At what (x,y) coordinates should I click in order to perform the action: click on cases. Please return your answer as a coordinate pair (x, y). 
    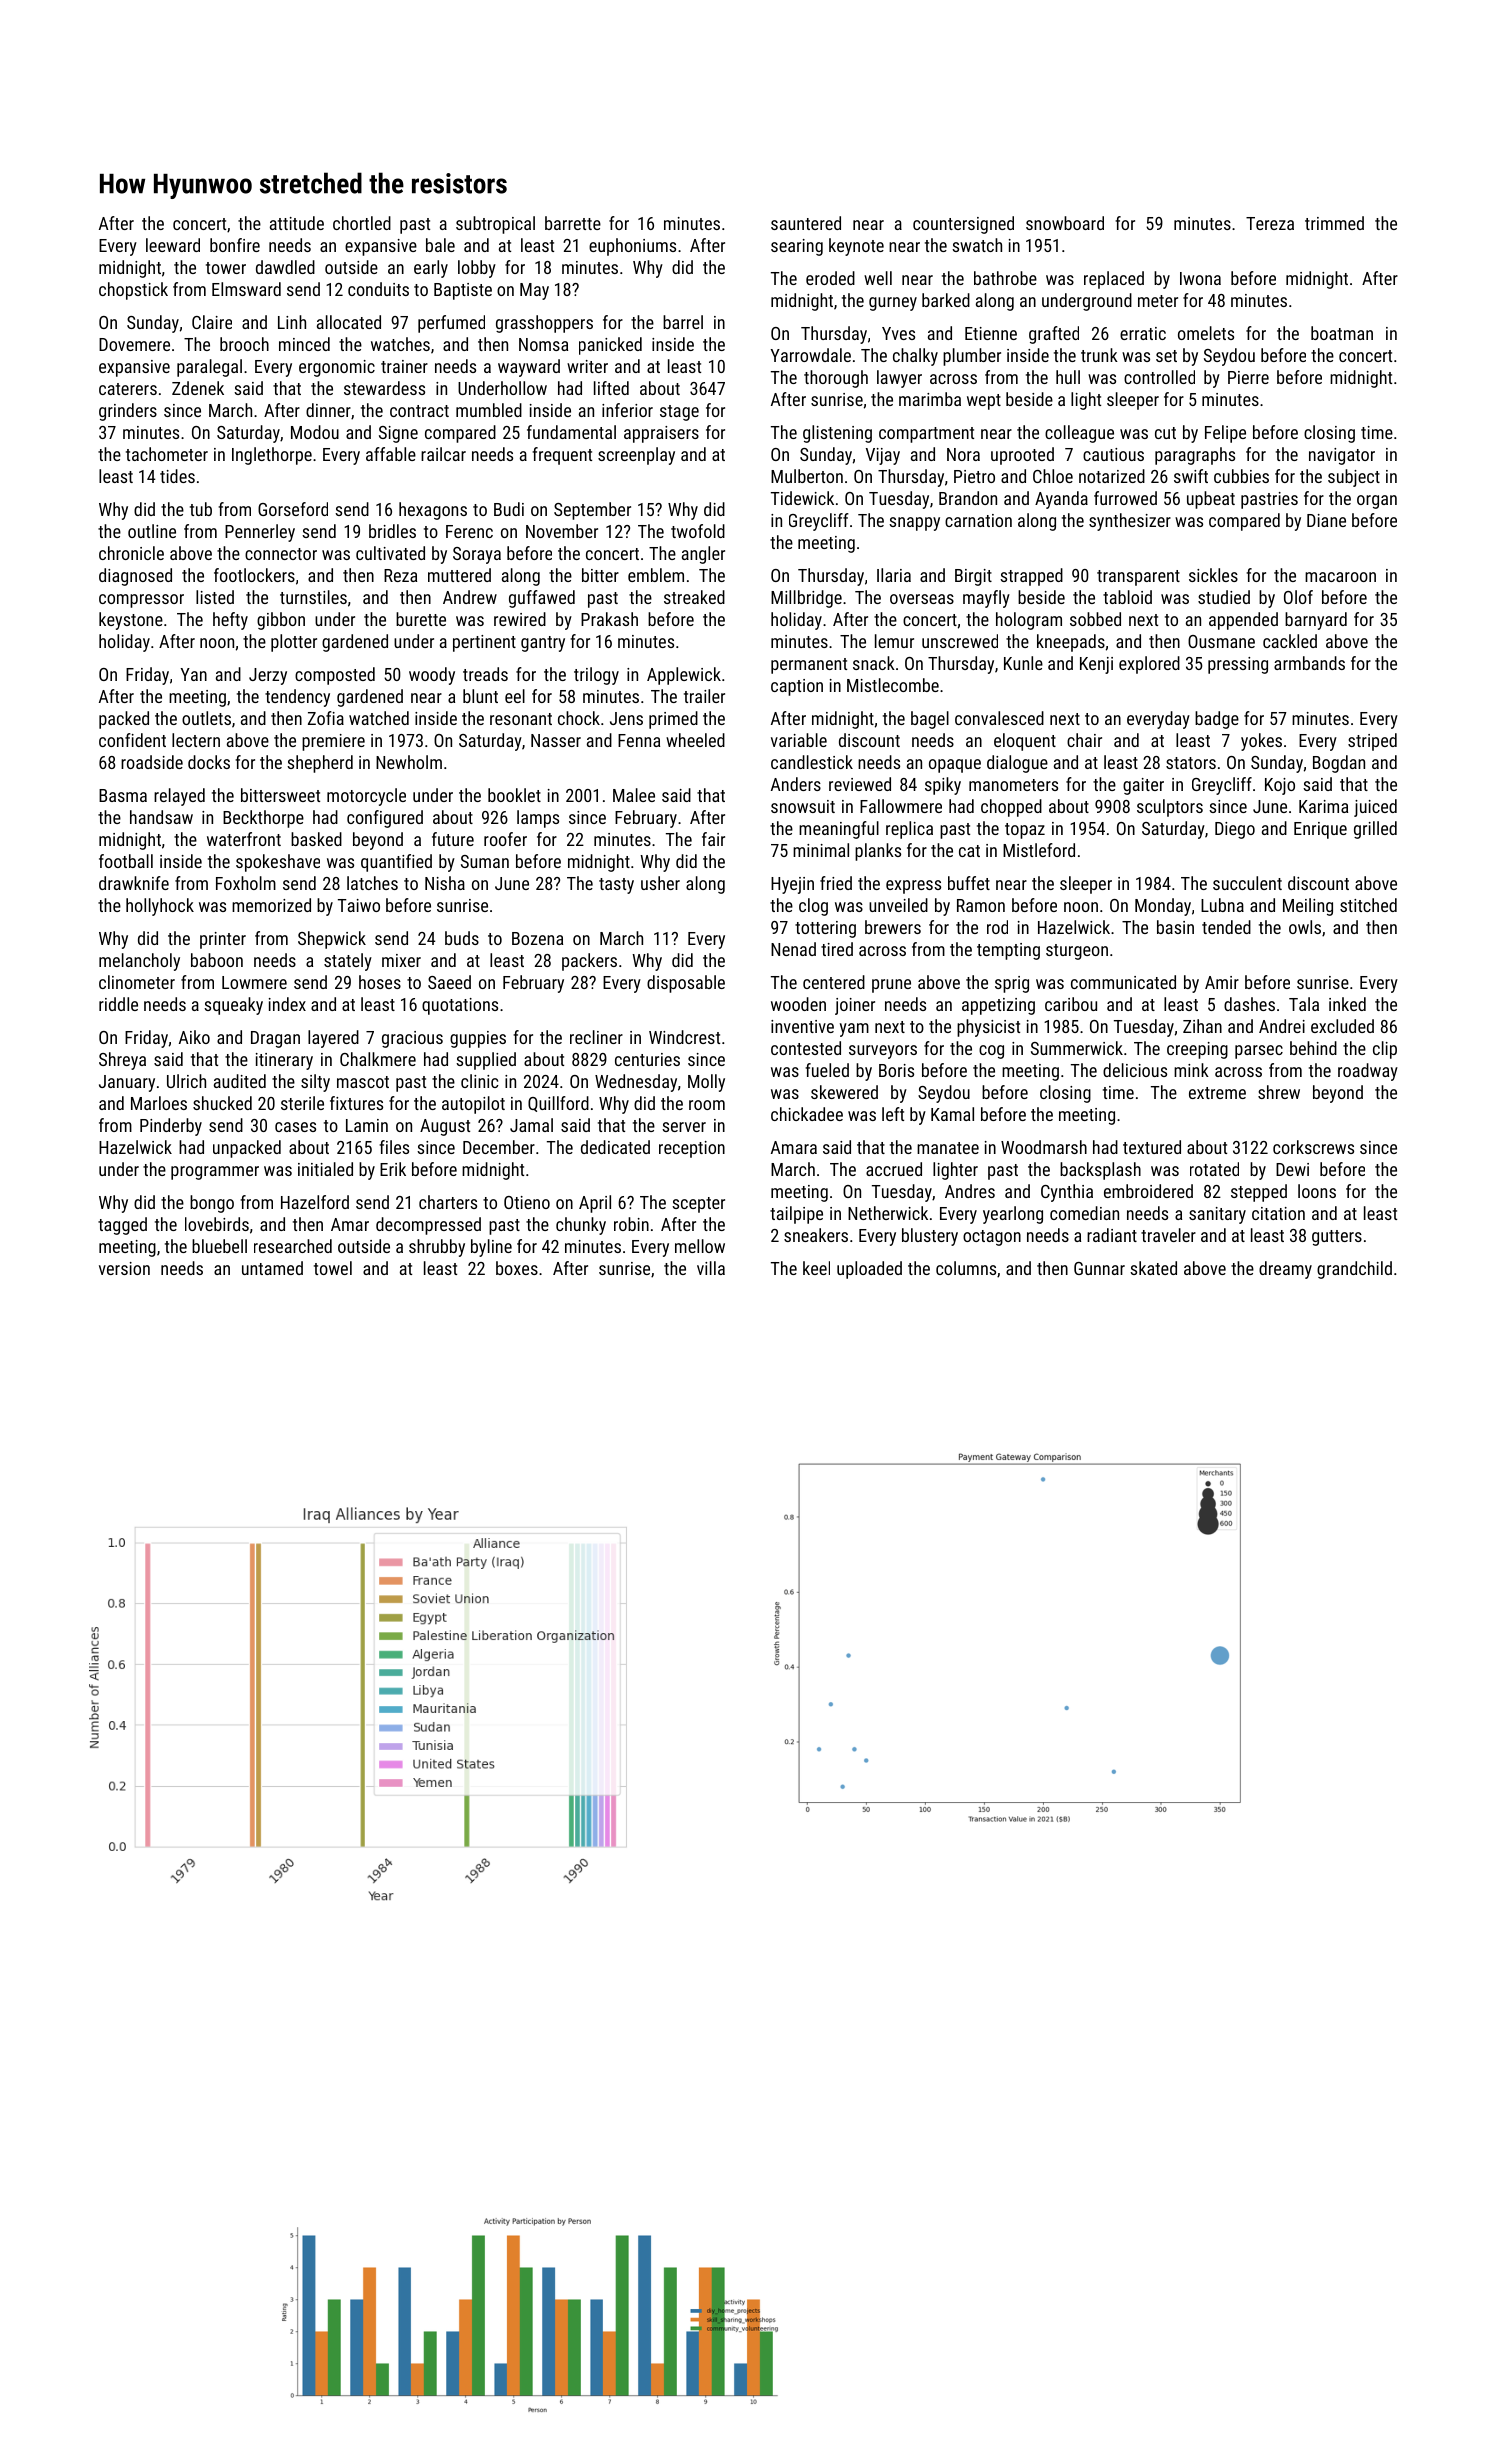
    Looking at the image, I should click on (295, 1127).
